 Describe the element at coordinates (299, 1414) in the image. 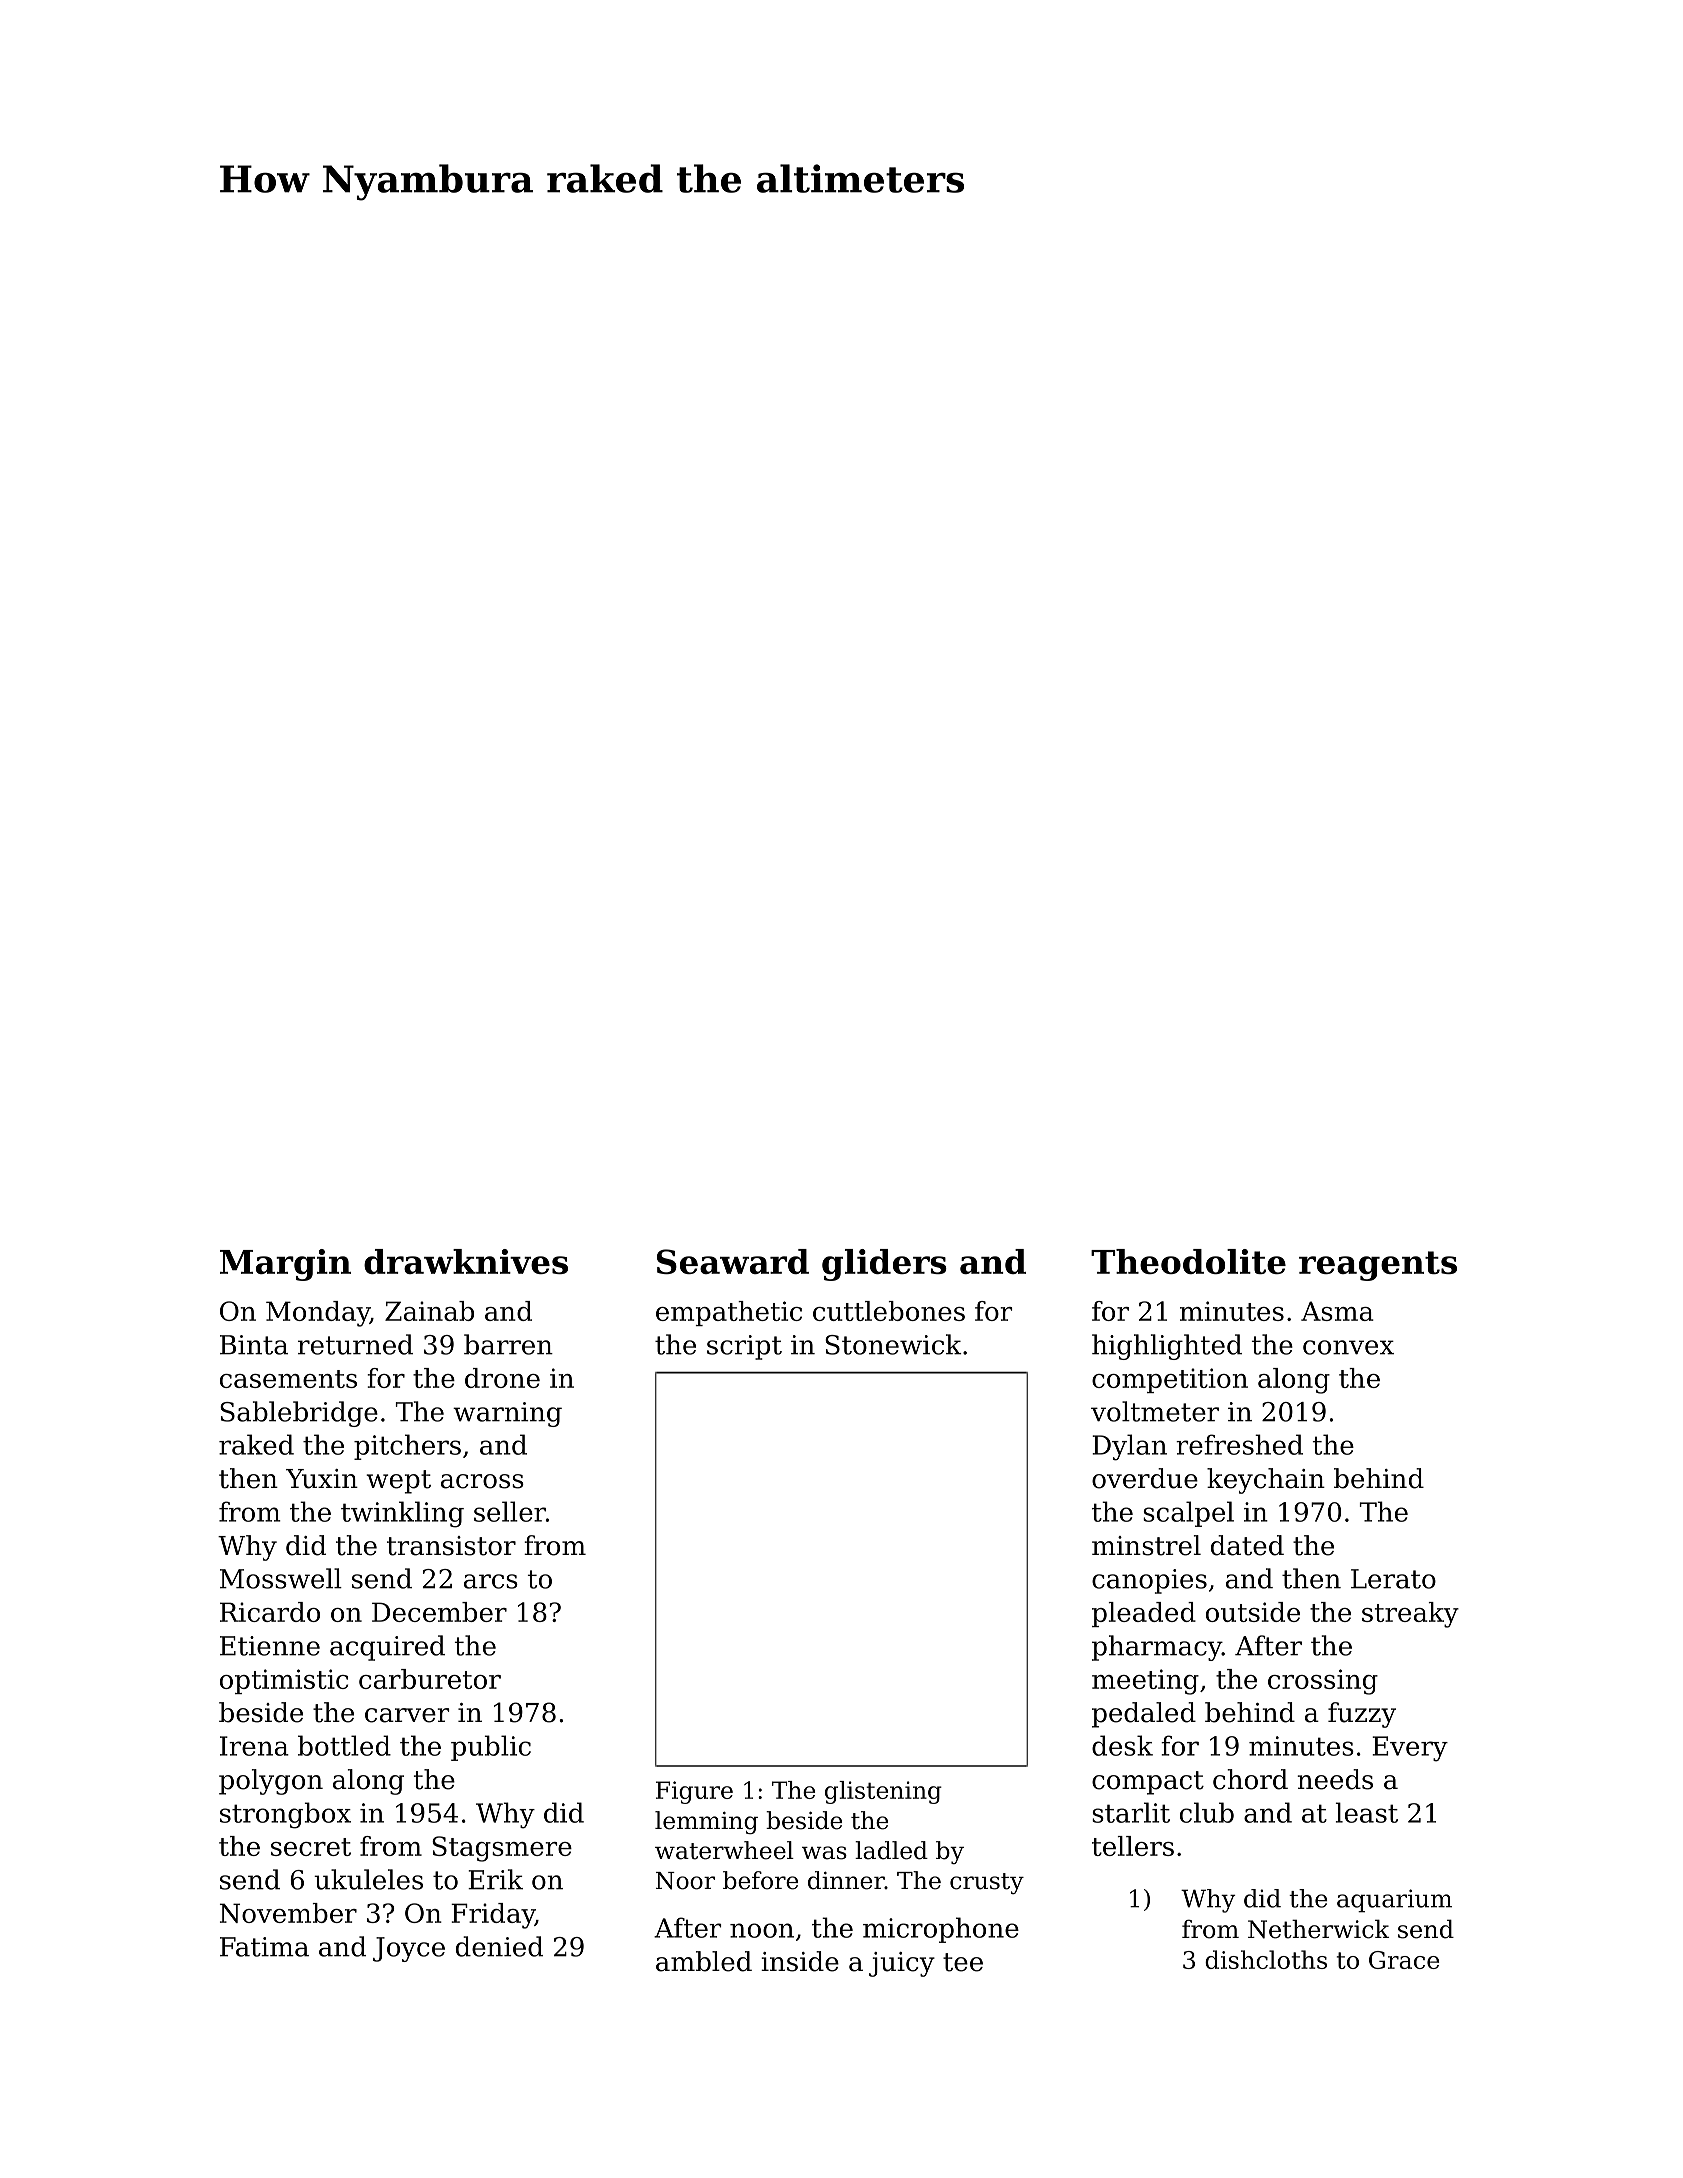

I see `Sablebridge` at that location.
